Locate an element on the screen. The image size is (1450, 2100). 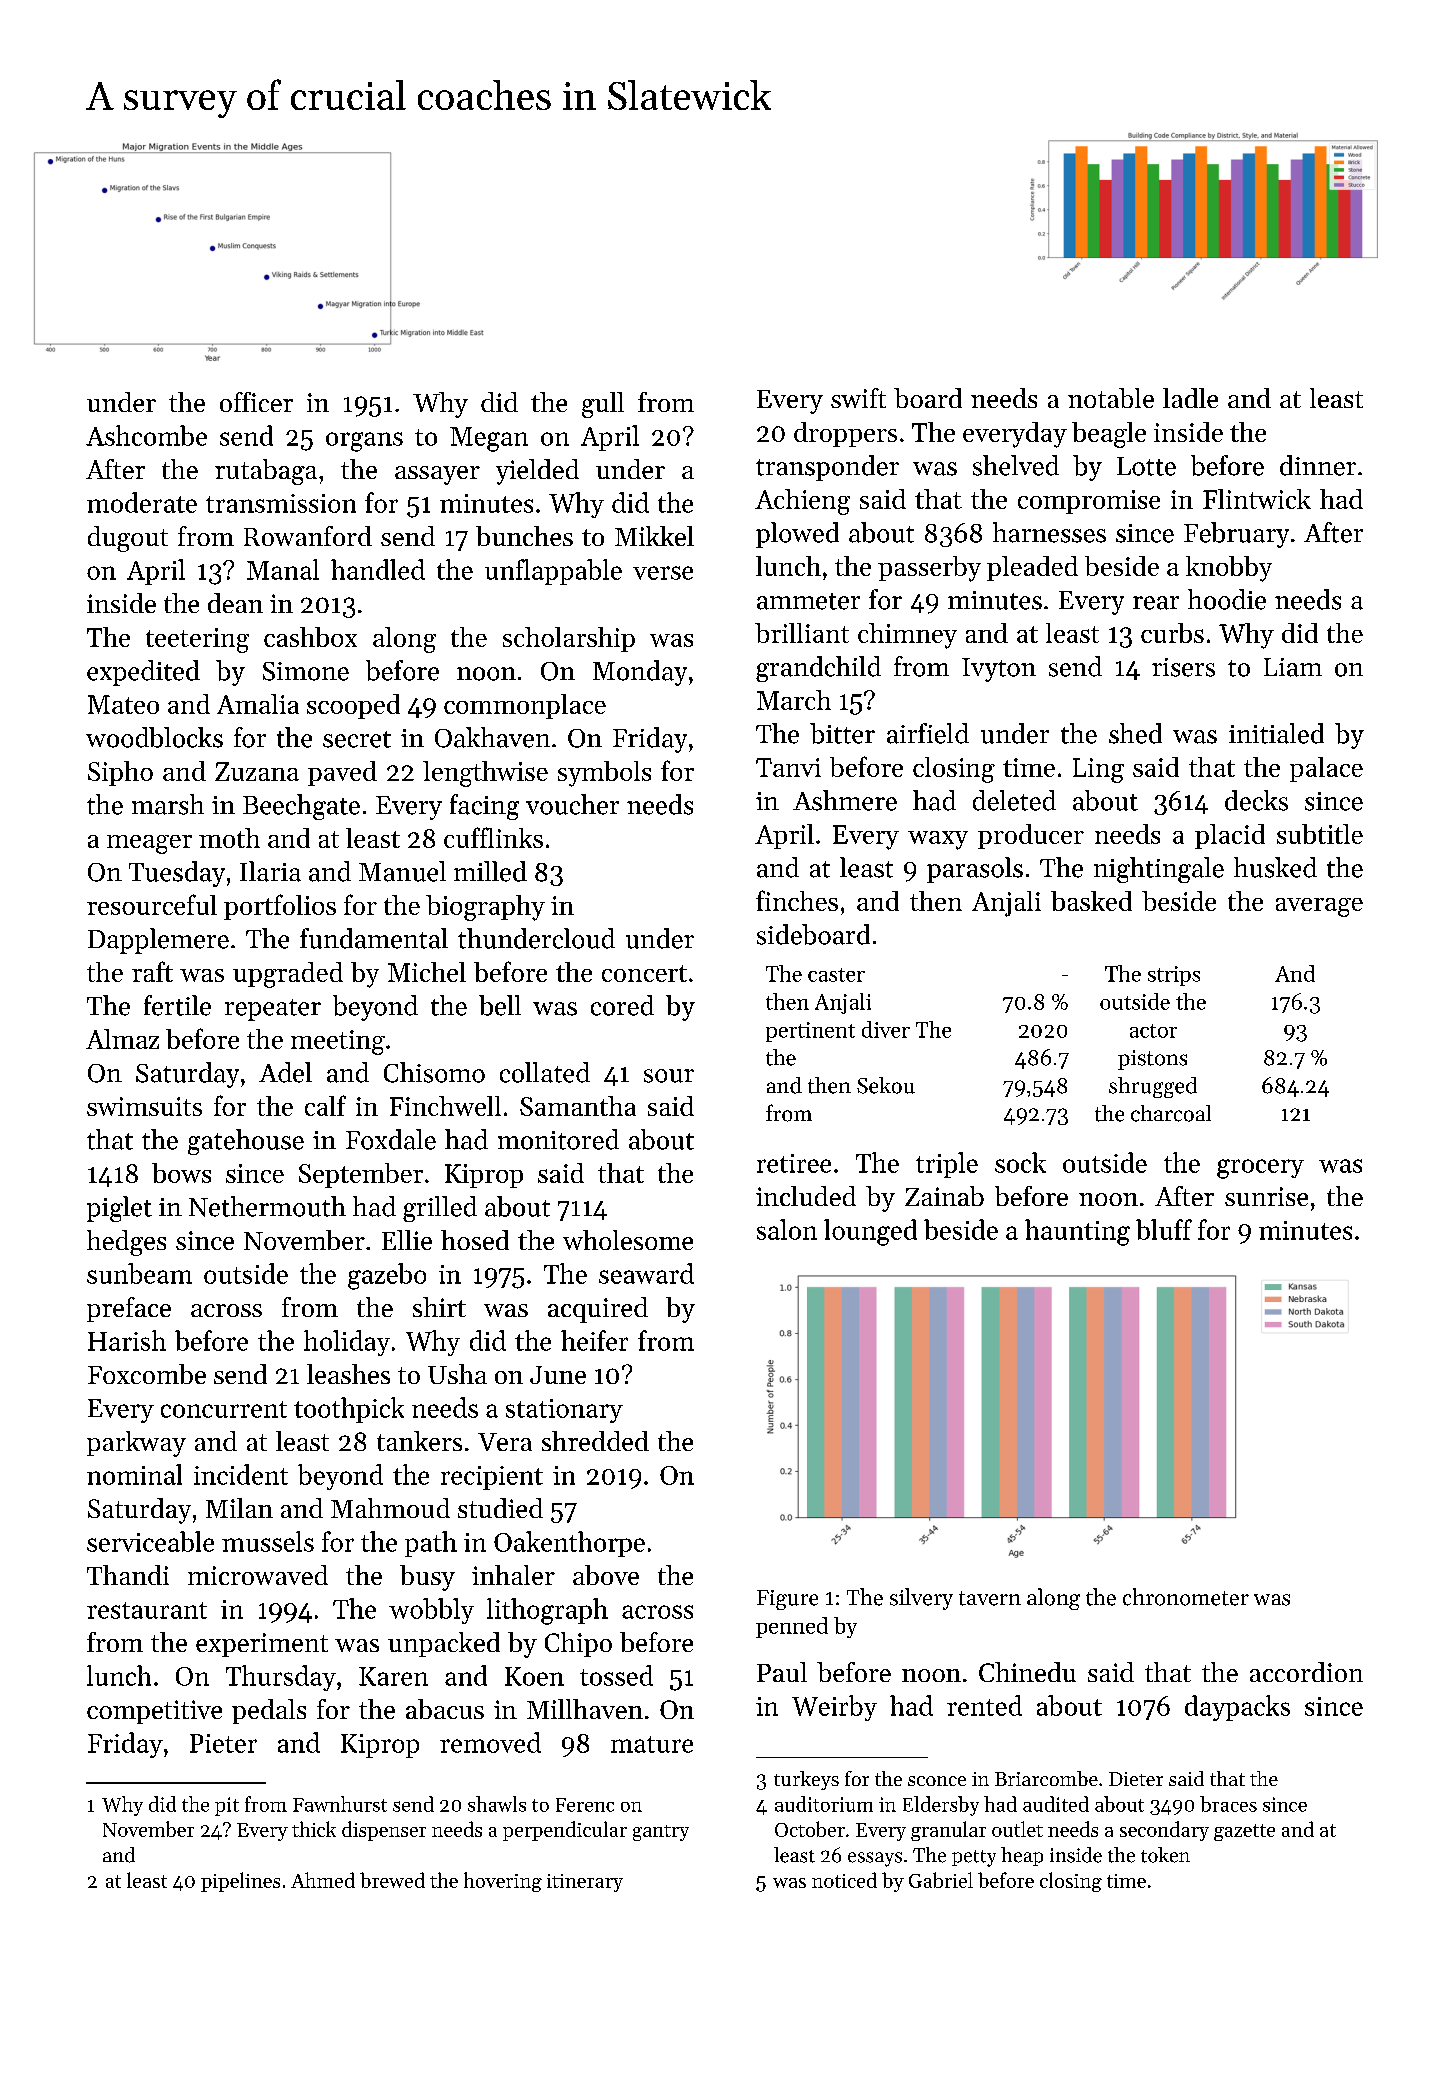
lithograph is located at coordinates (547, 1611).
